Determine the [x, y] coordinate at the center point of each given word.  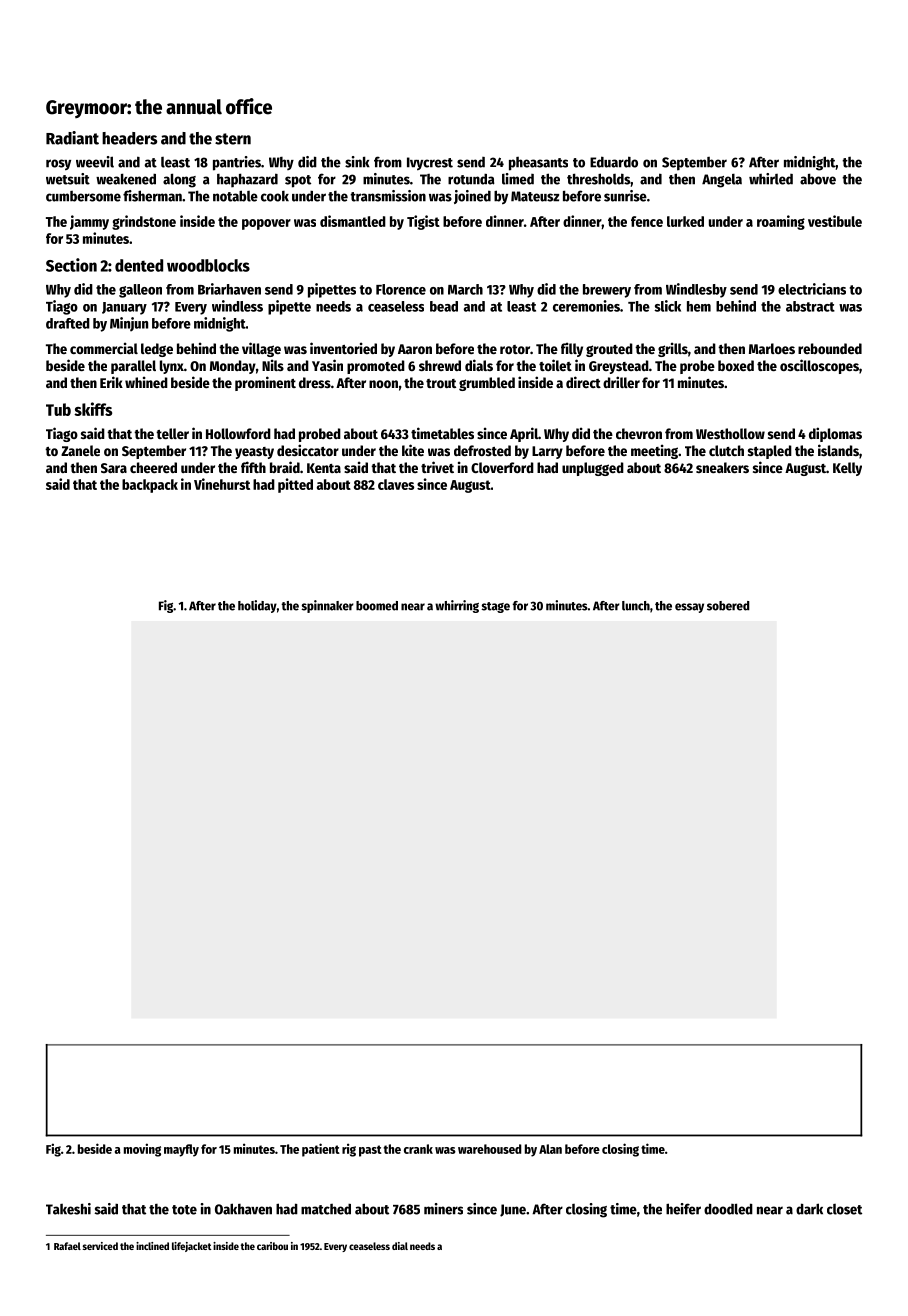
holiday [257, 606]
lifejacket [192, 1247]
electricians [812, 289]
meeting [654, 451]
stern [233, 139]
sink [357, 162]
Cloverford [502, 467]
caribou [272, 1246]
